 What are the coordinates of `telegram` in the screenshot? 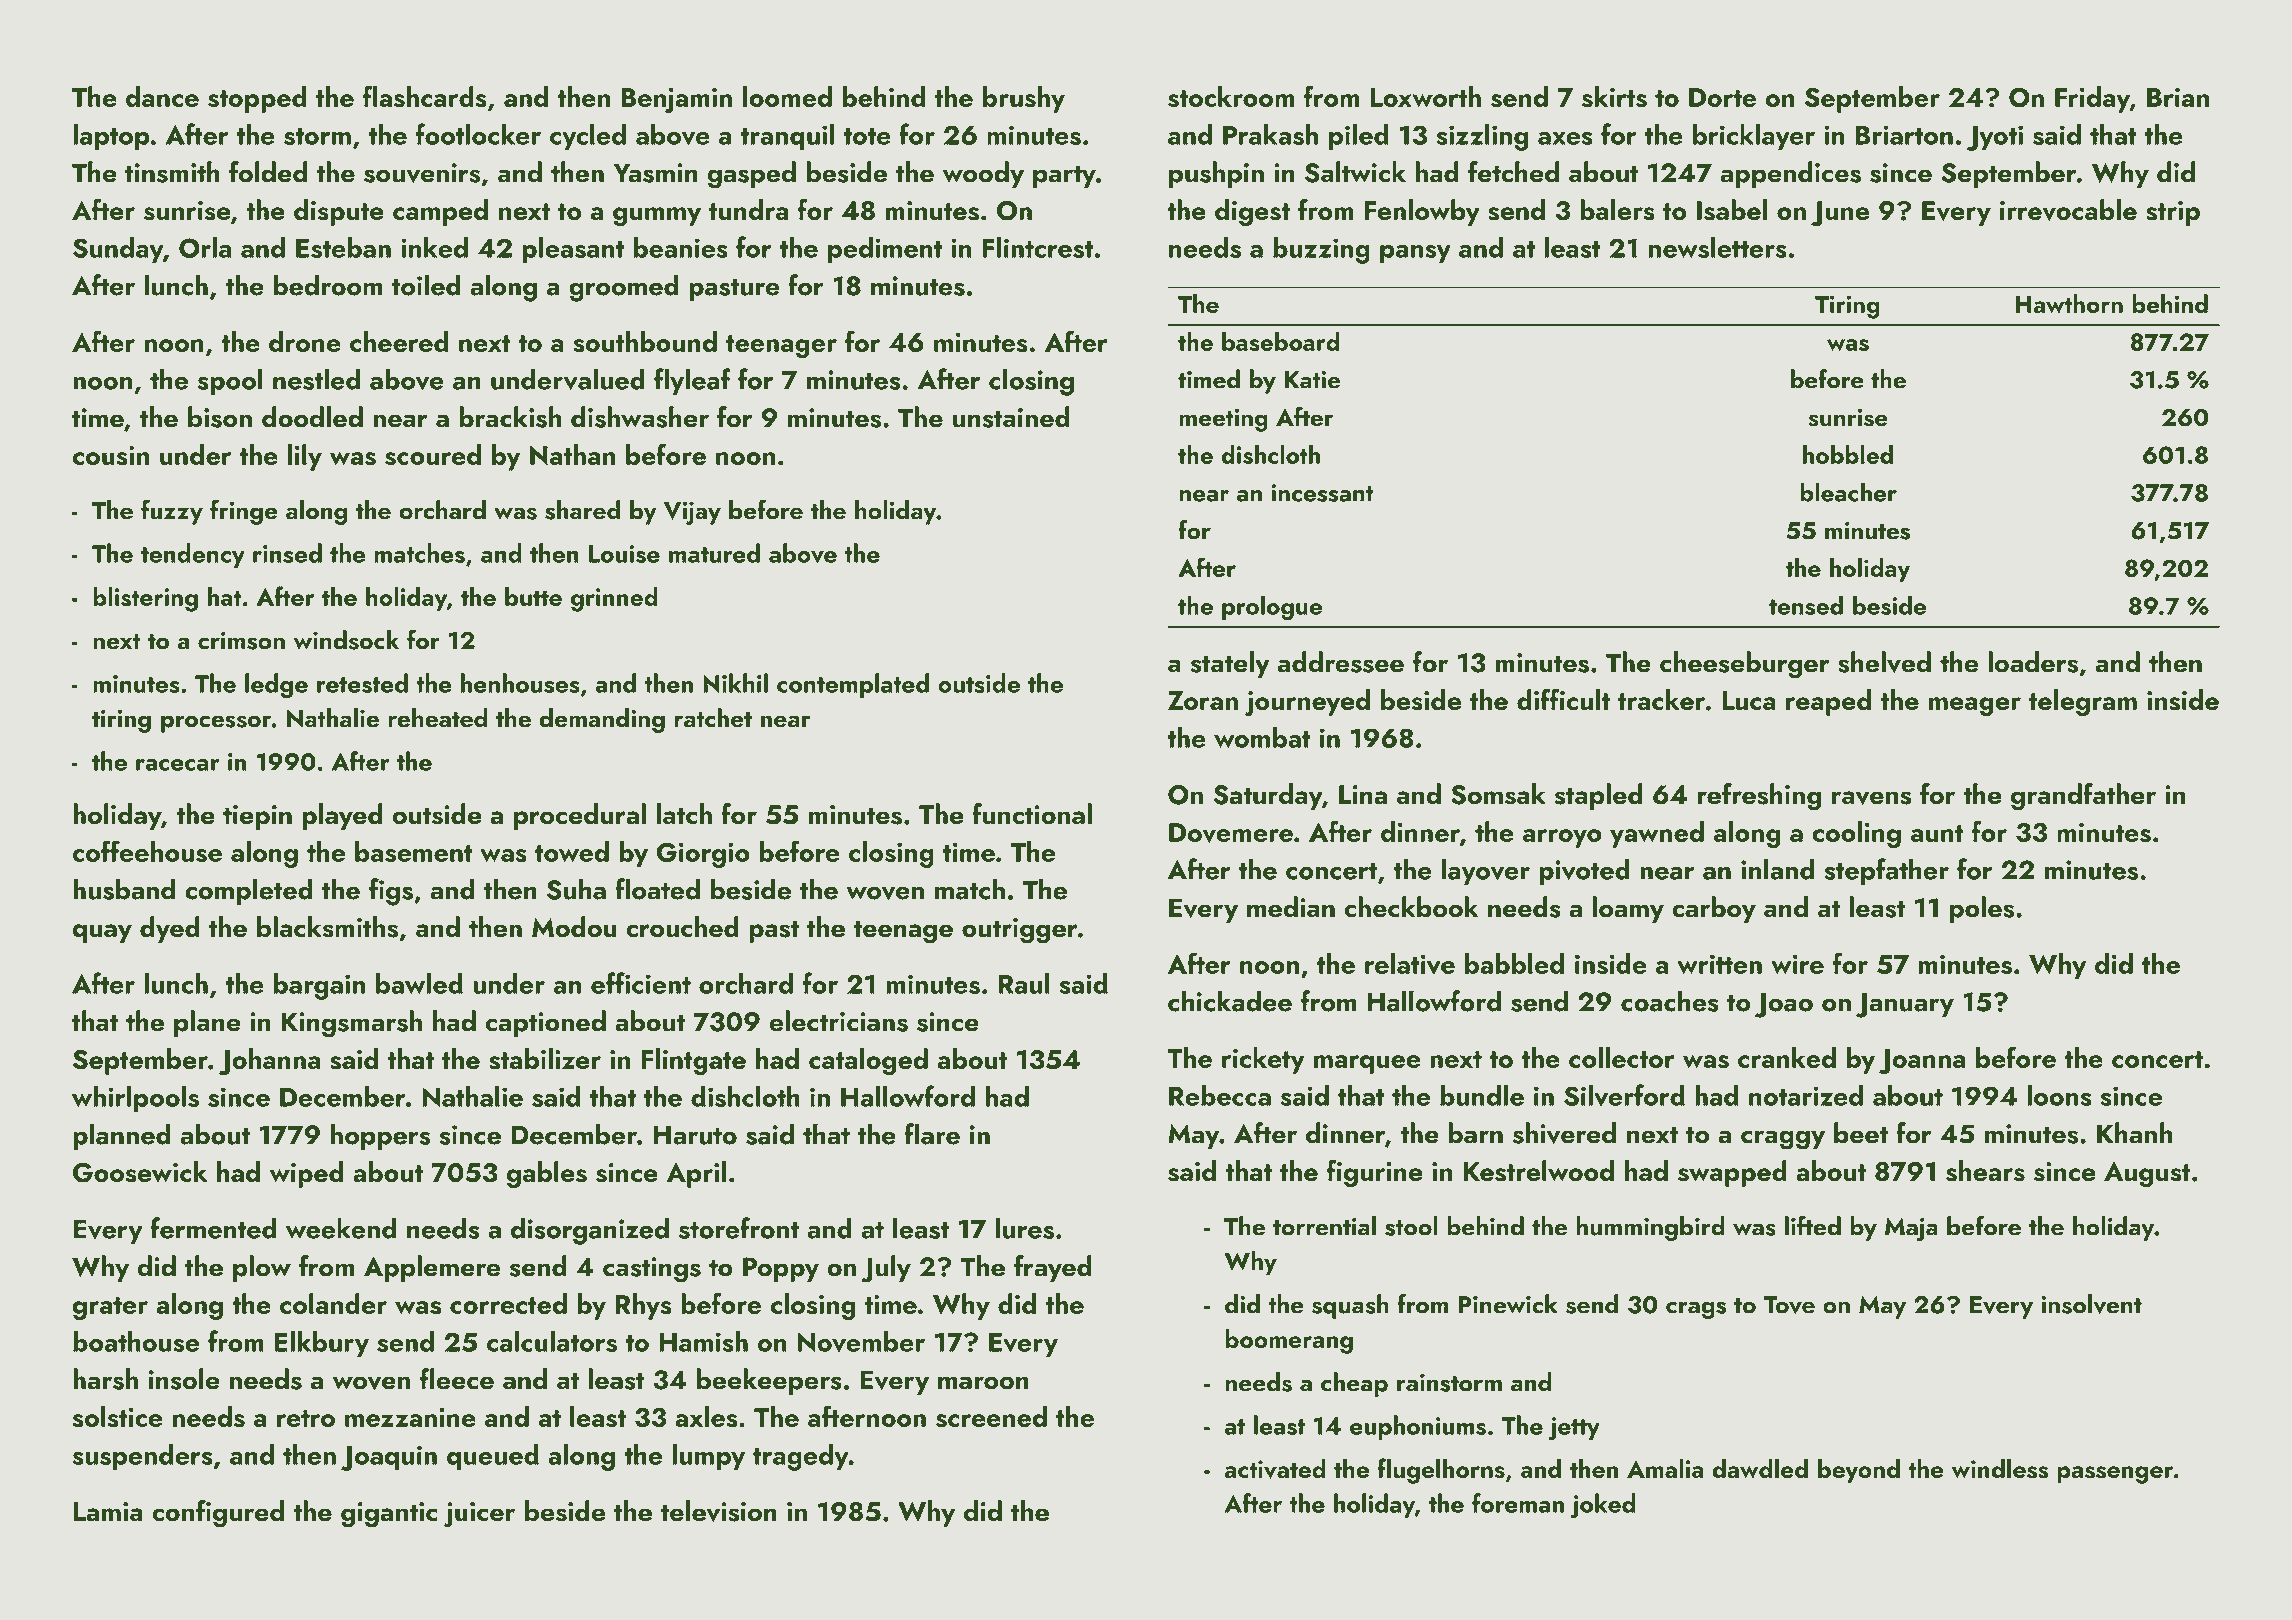 It's located at (2083, 702).
